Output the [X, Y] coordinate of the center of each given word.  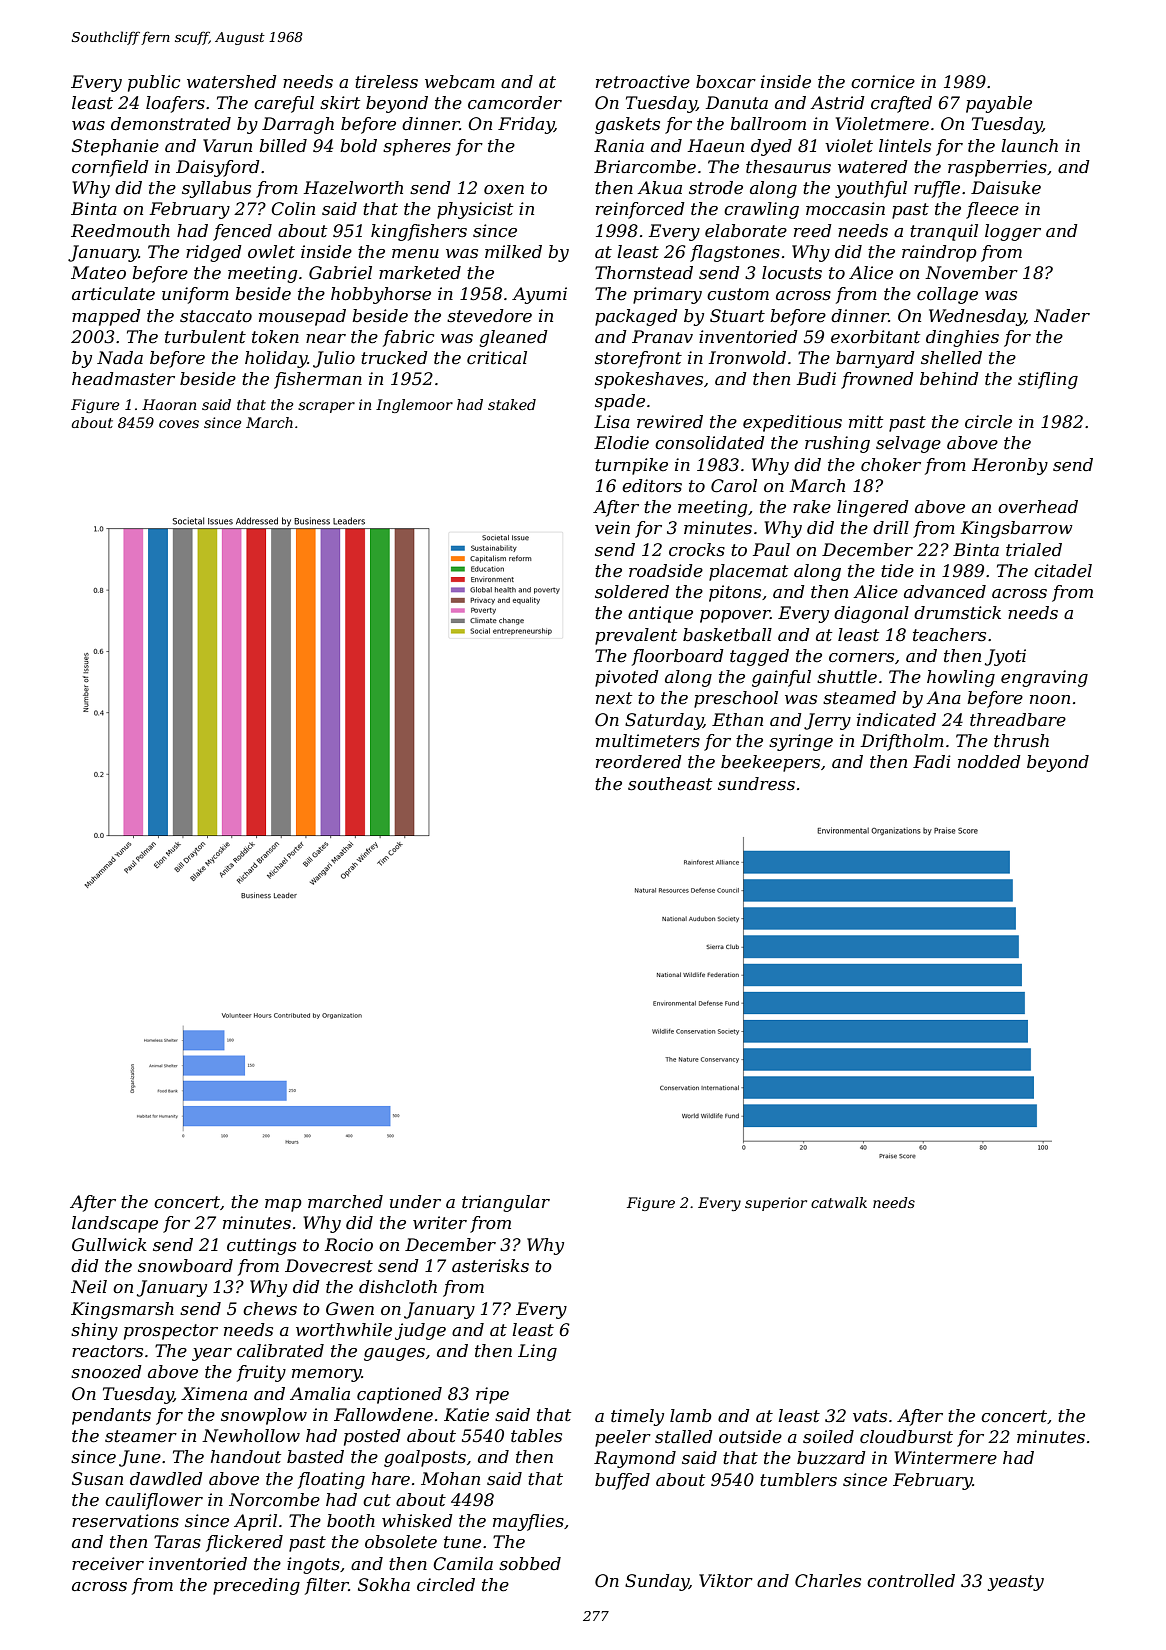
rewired [670, 422]
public [154, 83]
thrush [1021, 741]
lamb [691, 1416]
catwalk [839, 1202]
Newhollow [251, 1436]
